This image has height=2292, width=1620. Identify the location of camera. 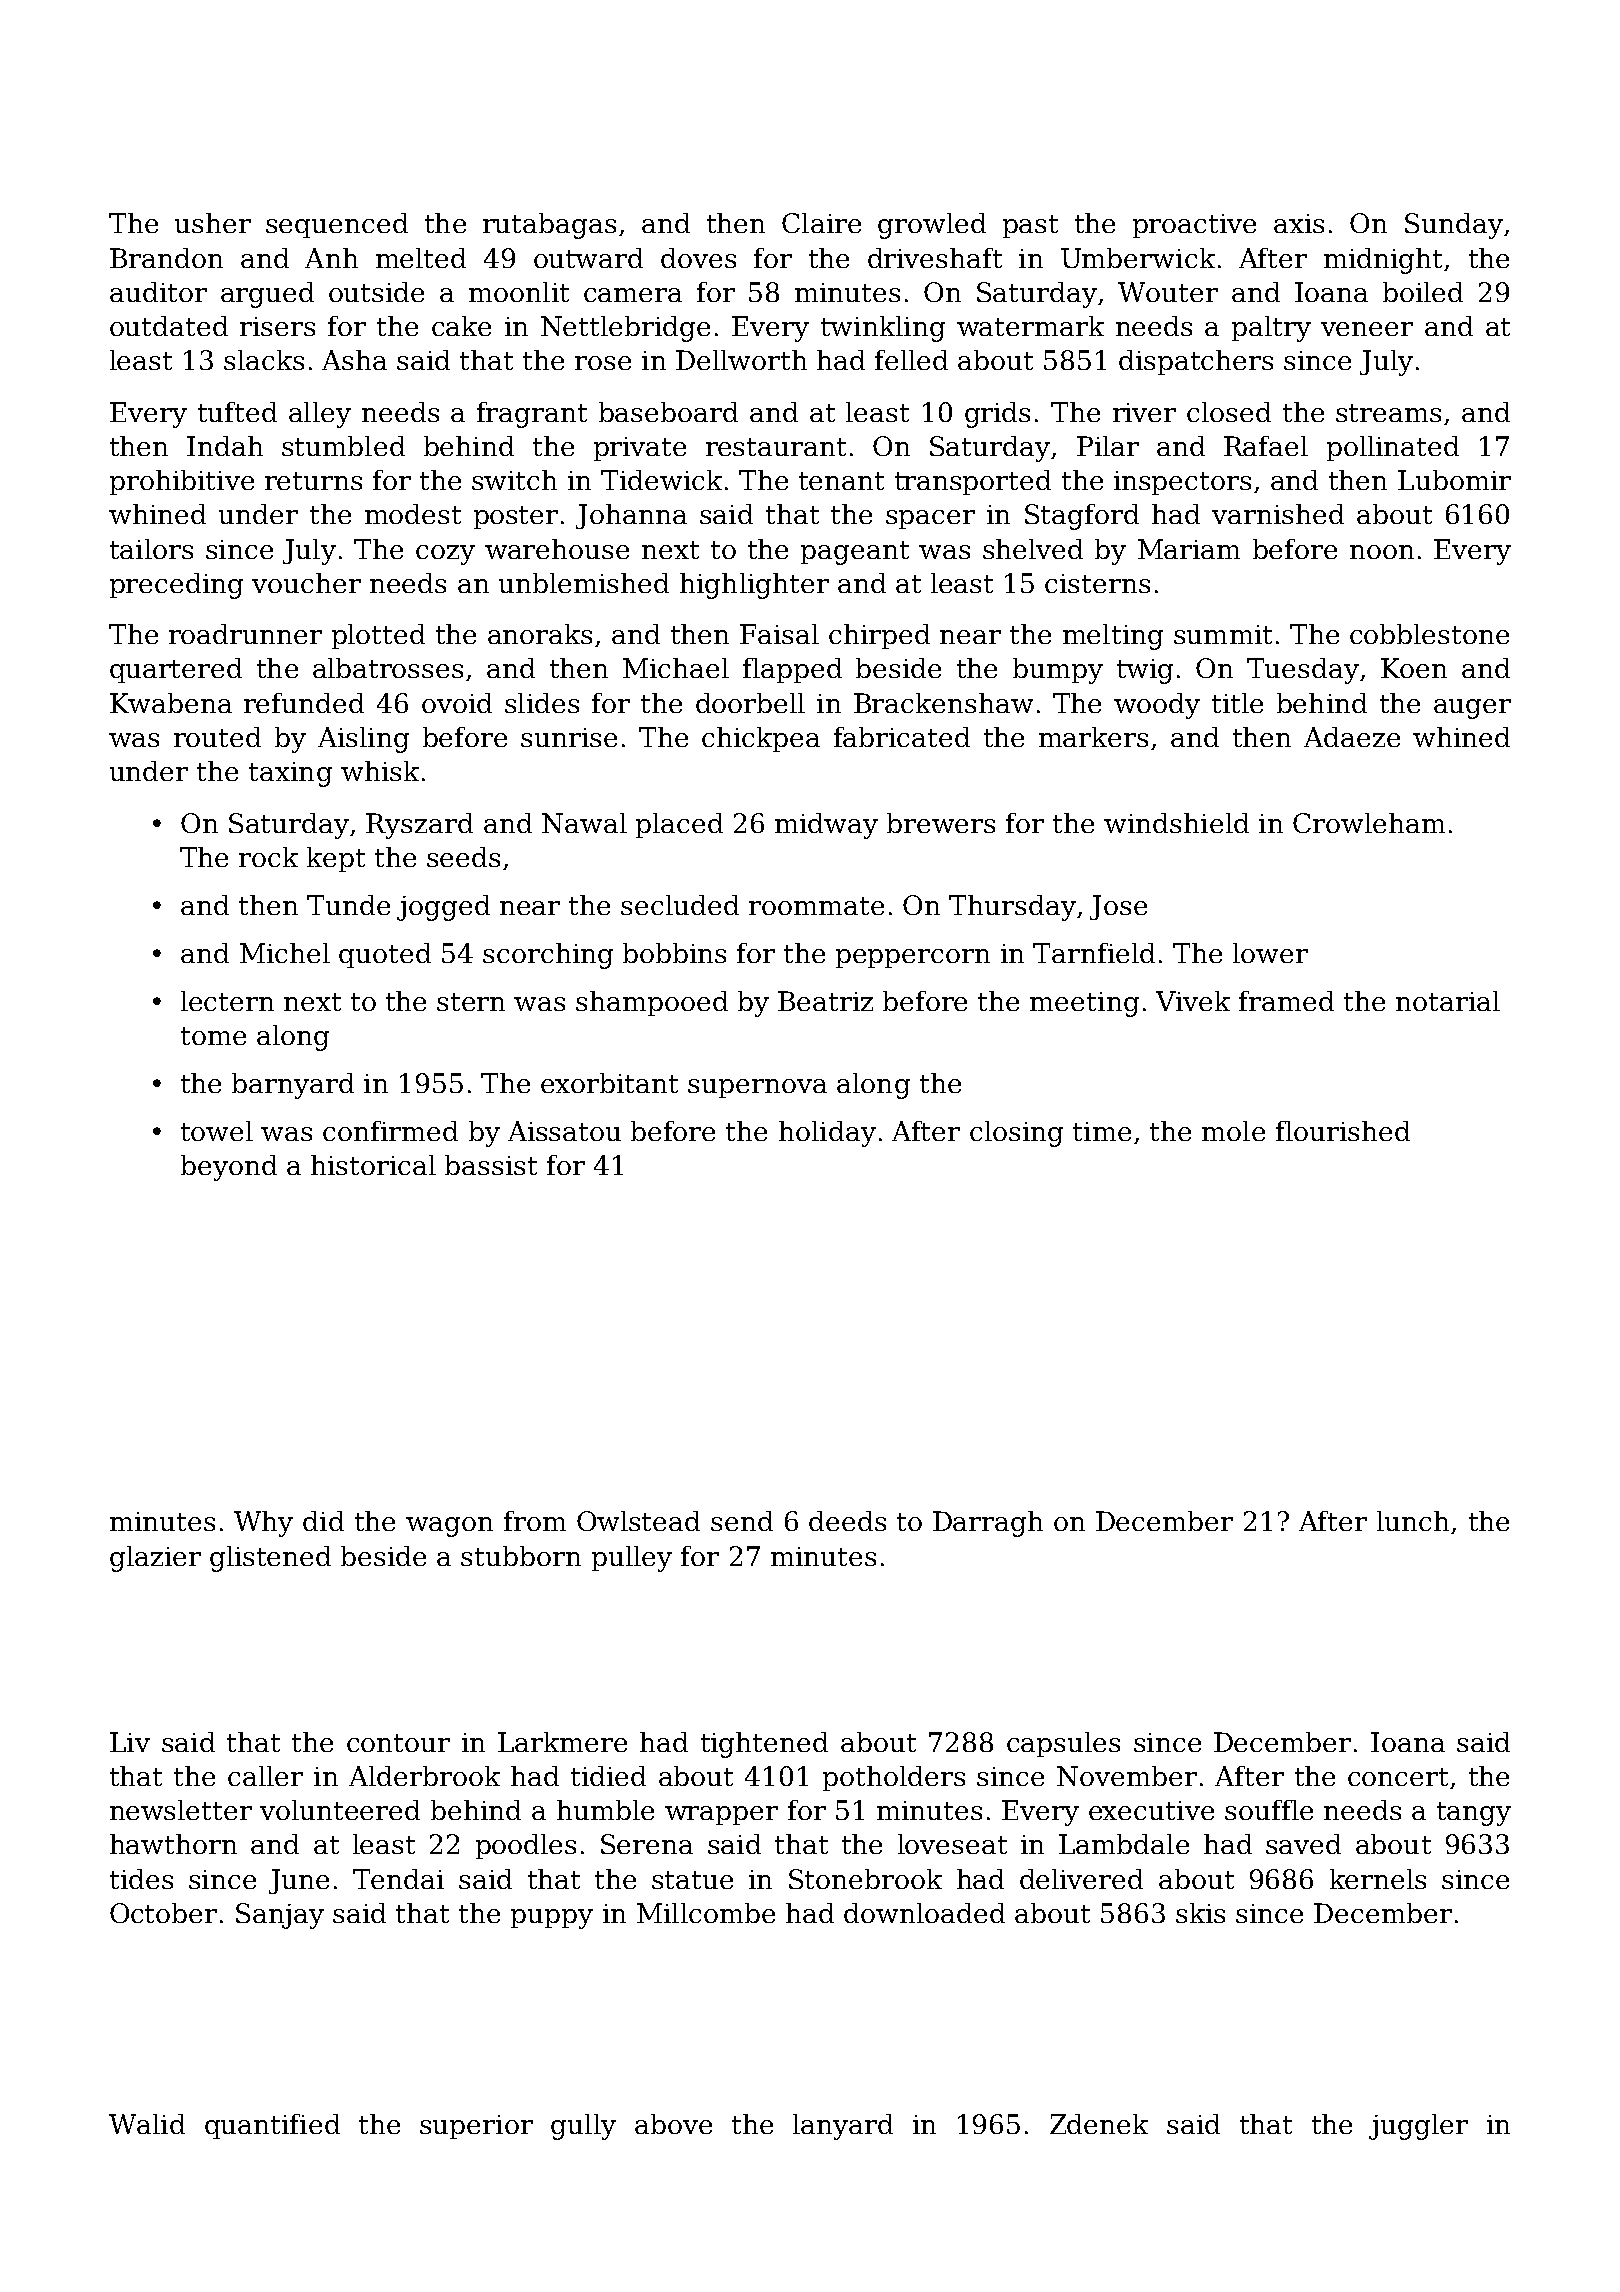
(633, 295).
